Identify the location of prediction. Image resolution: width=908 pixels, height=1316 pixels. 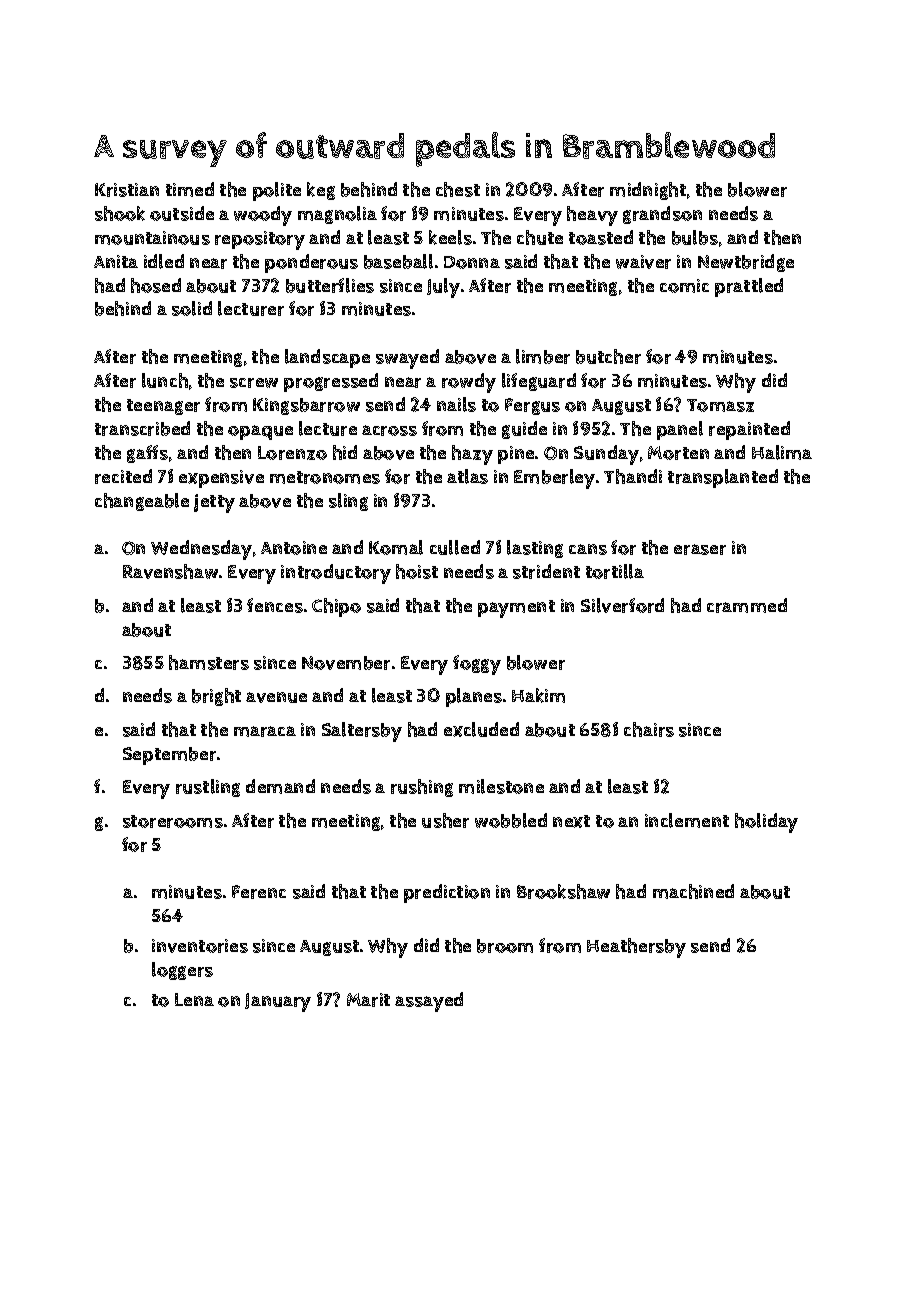
(447, 893).
